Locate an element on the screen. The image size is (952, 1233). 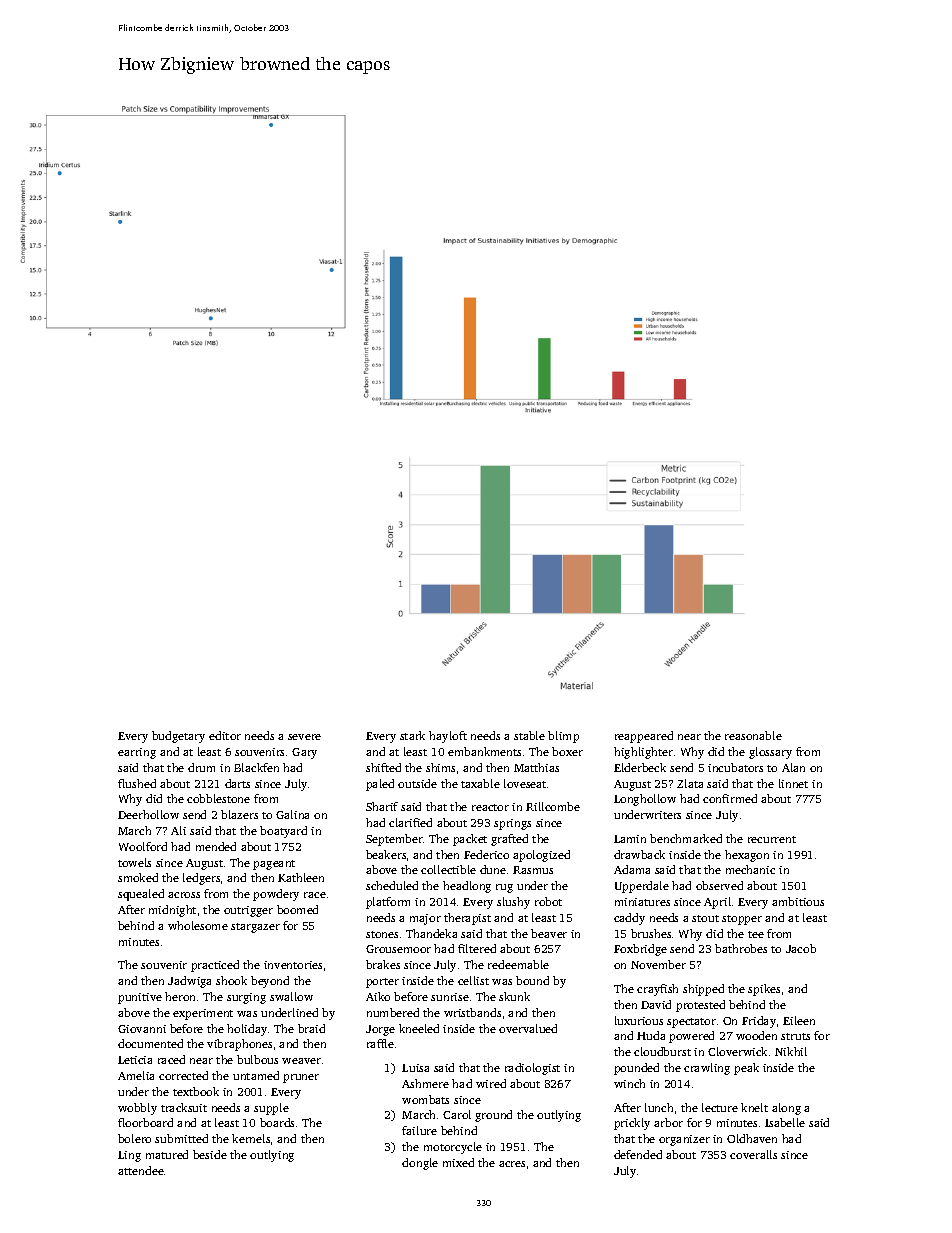
Jacob is located at coordinates (801, 948).
